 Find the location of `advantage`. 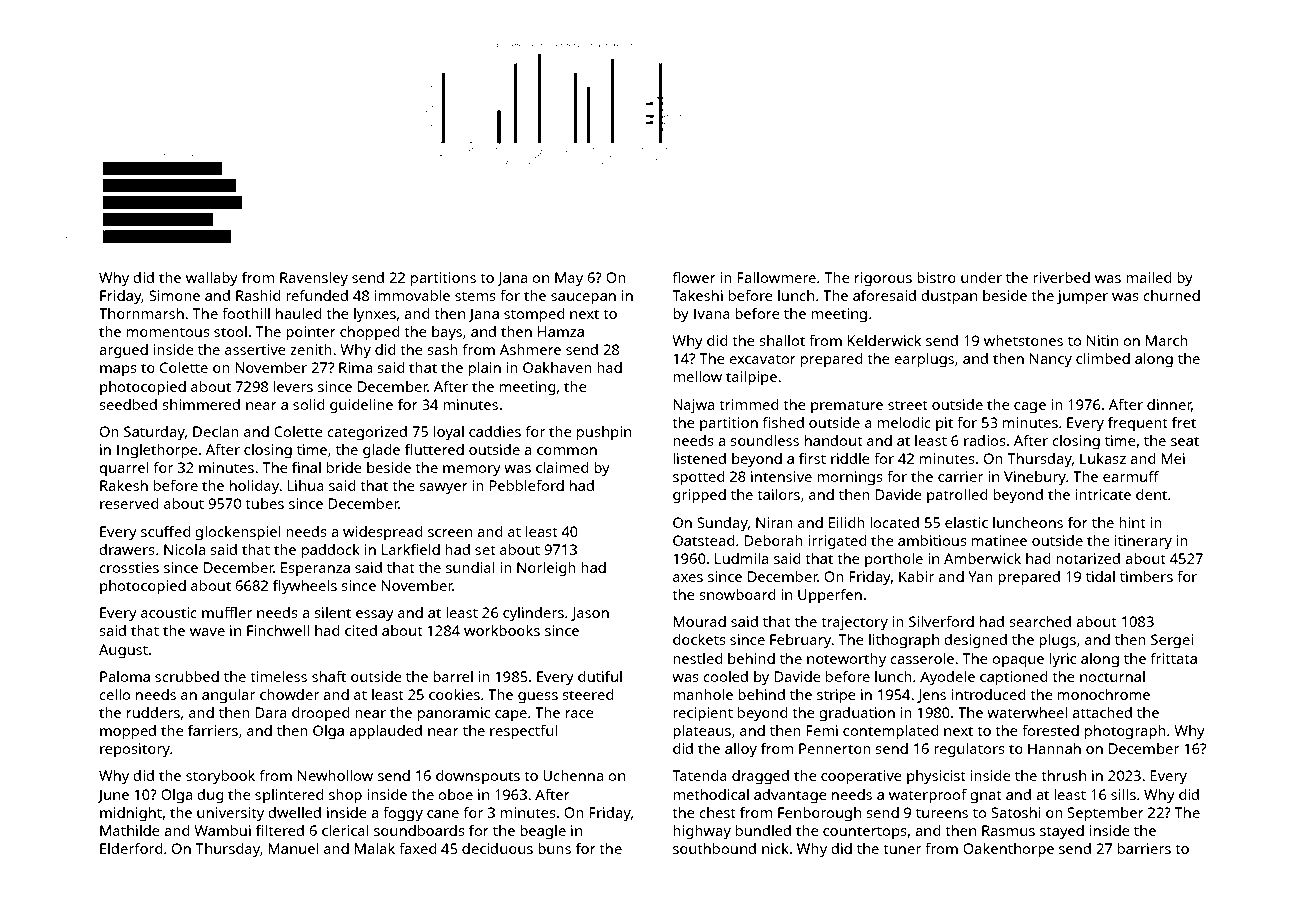

advantage is located at coordinates (790, 796).
